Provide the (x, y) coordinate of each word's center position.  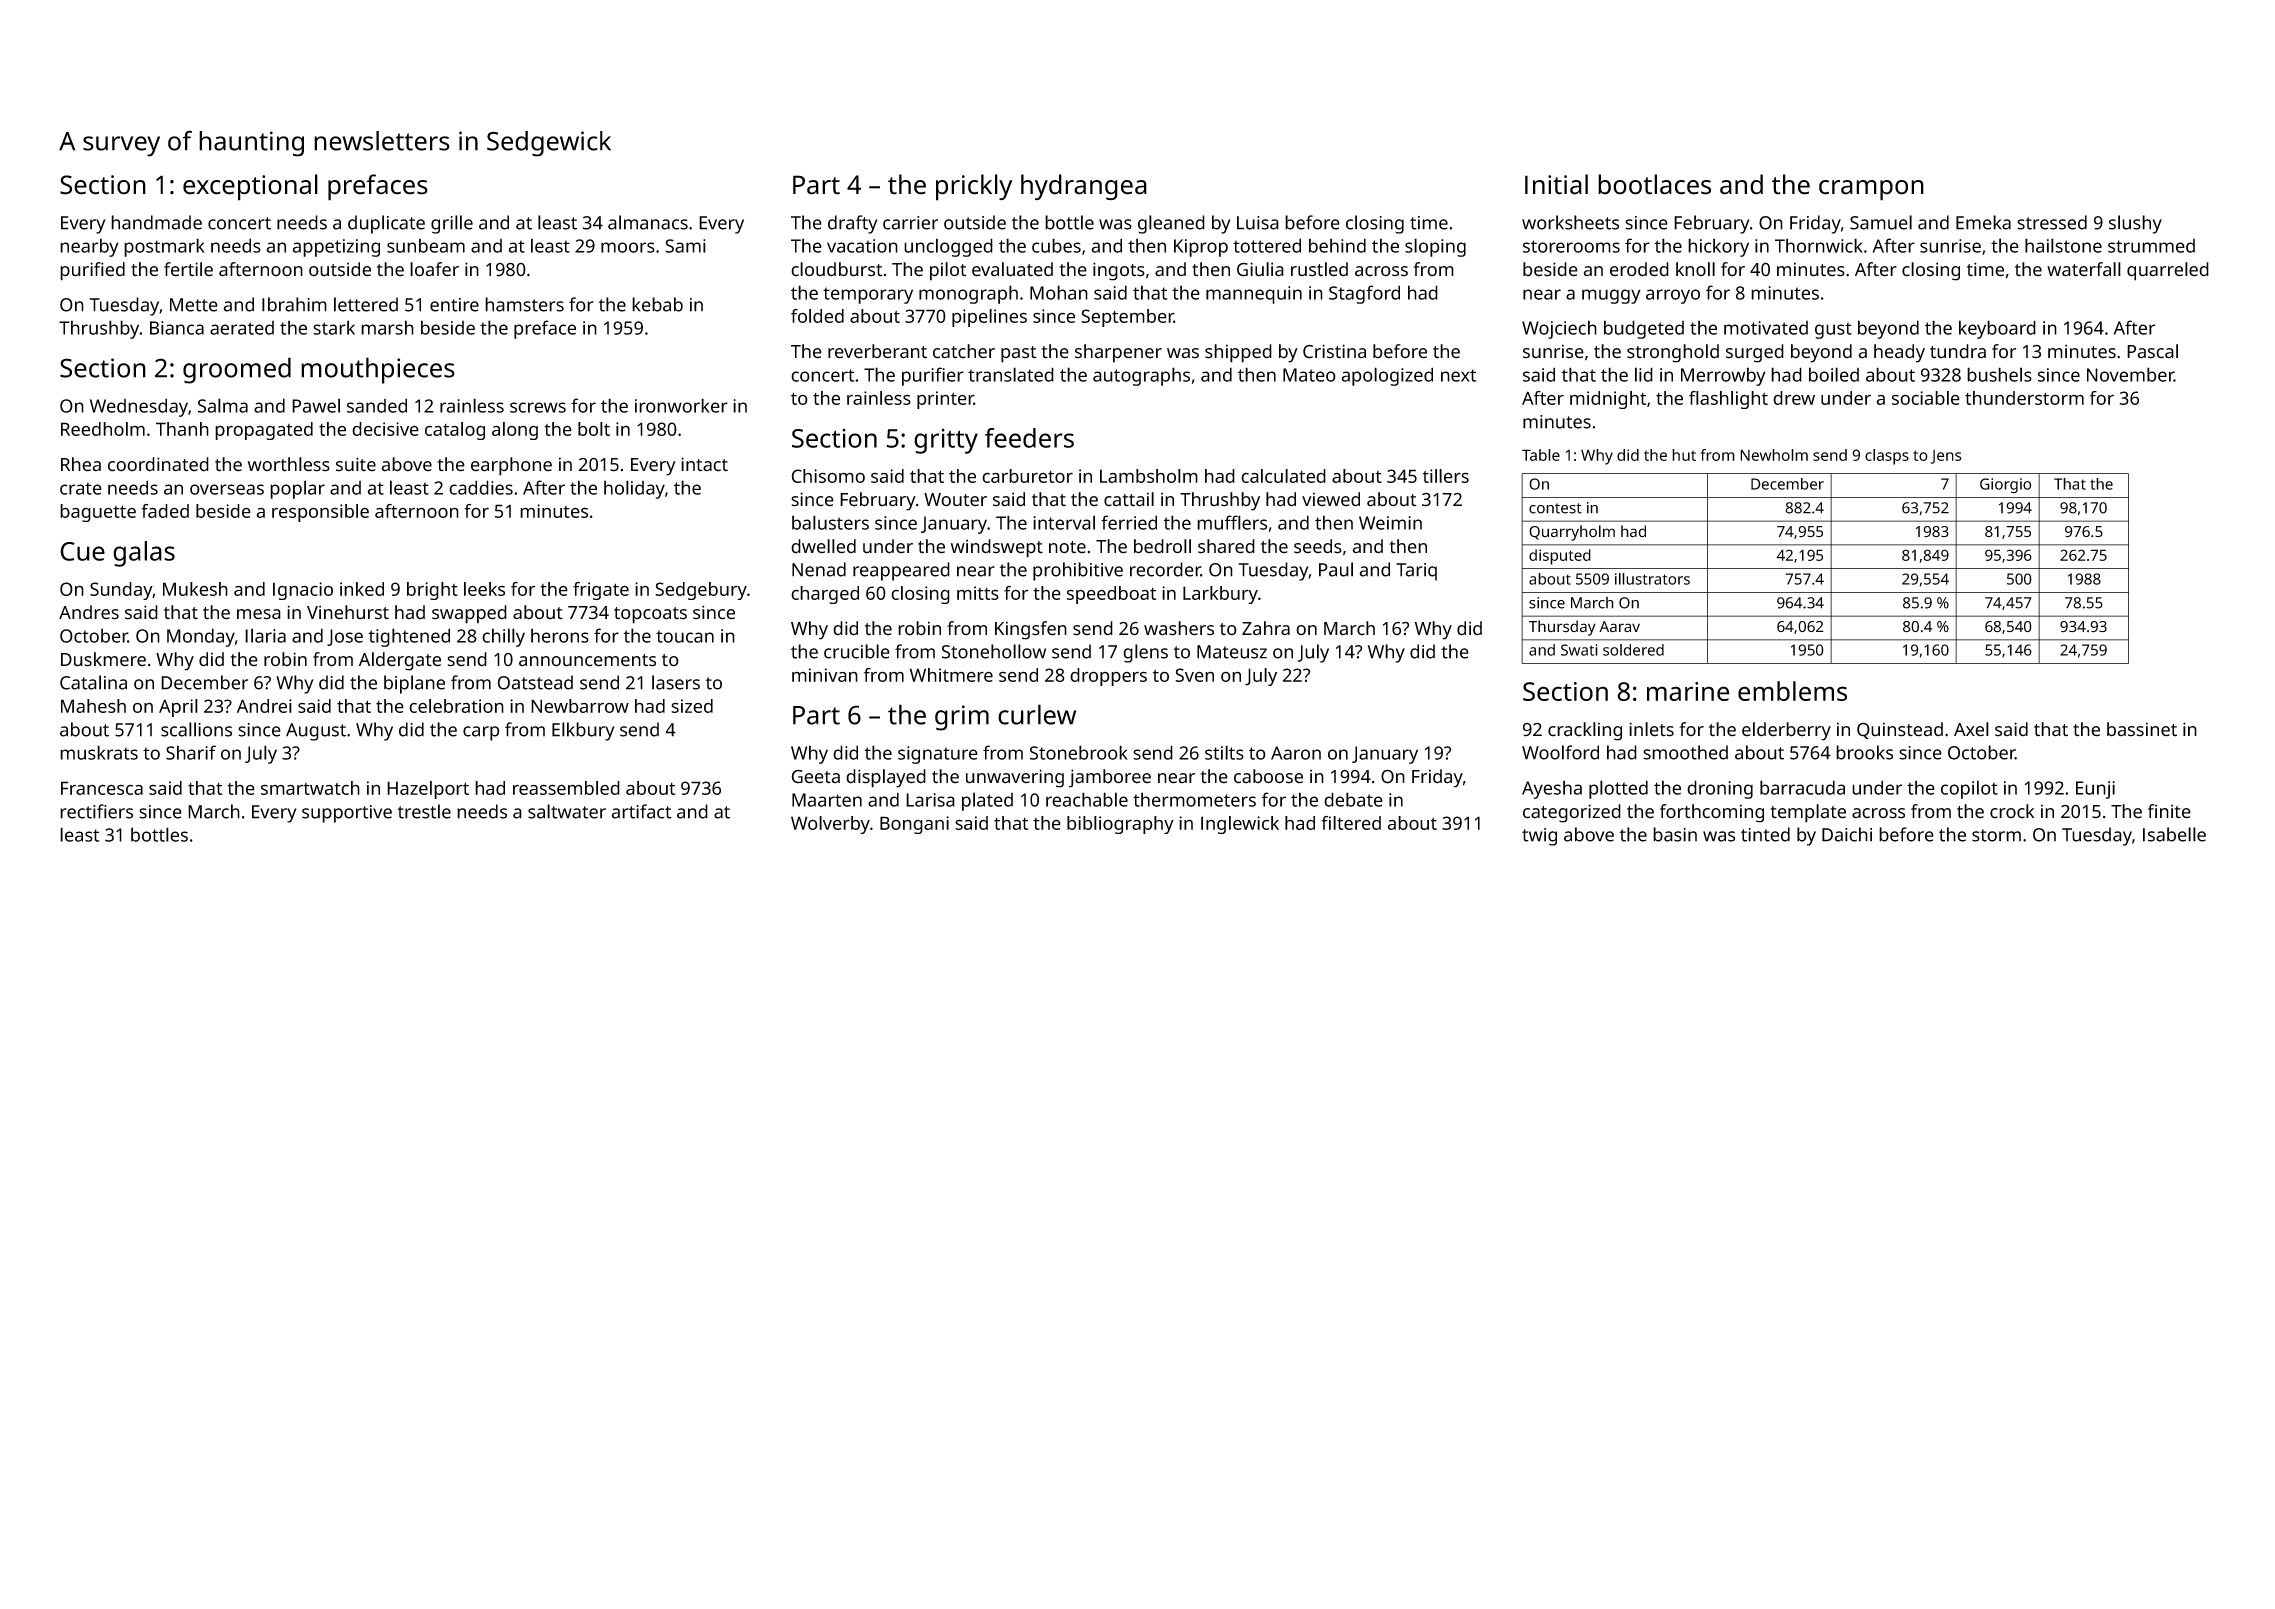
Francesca (102, 788)
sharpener (1118, 353)
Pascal (2152, 351)
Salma (223, 405)
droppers (1108, 677)
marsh (387, 327)
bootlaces (1654, 184)
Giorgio (2006, 486)
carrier (910, 223)
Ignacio (303, 591)
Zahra (1266, 628)
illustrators (1652, 579)
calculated (1283, 476)
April (178, 708)
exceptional (250, 187)
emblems (1792, 691)
